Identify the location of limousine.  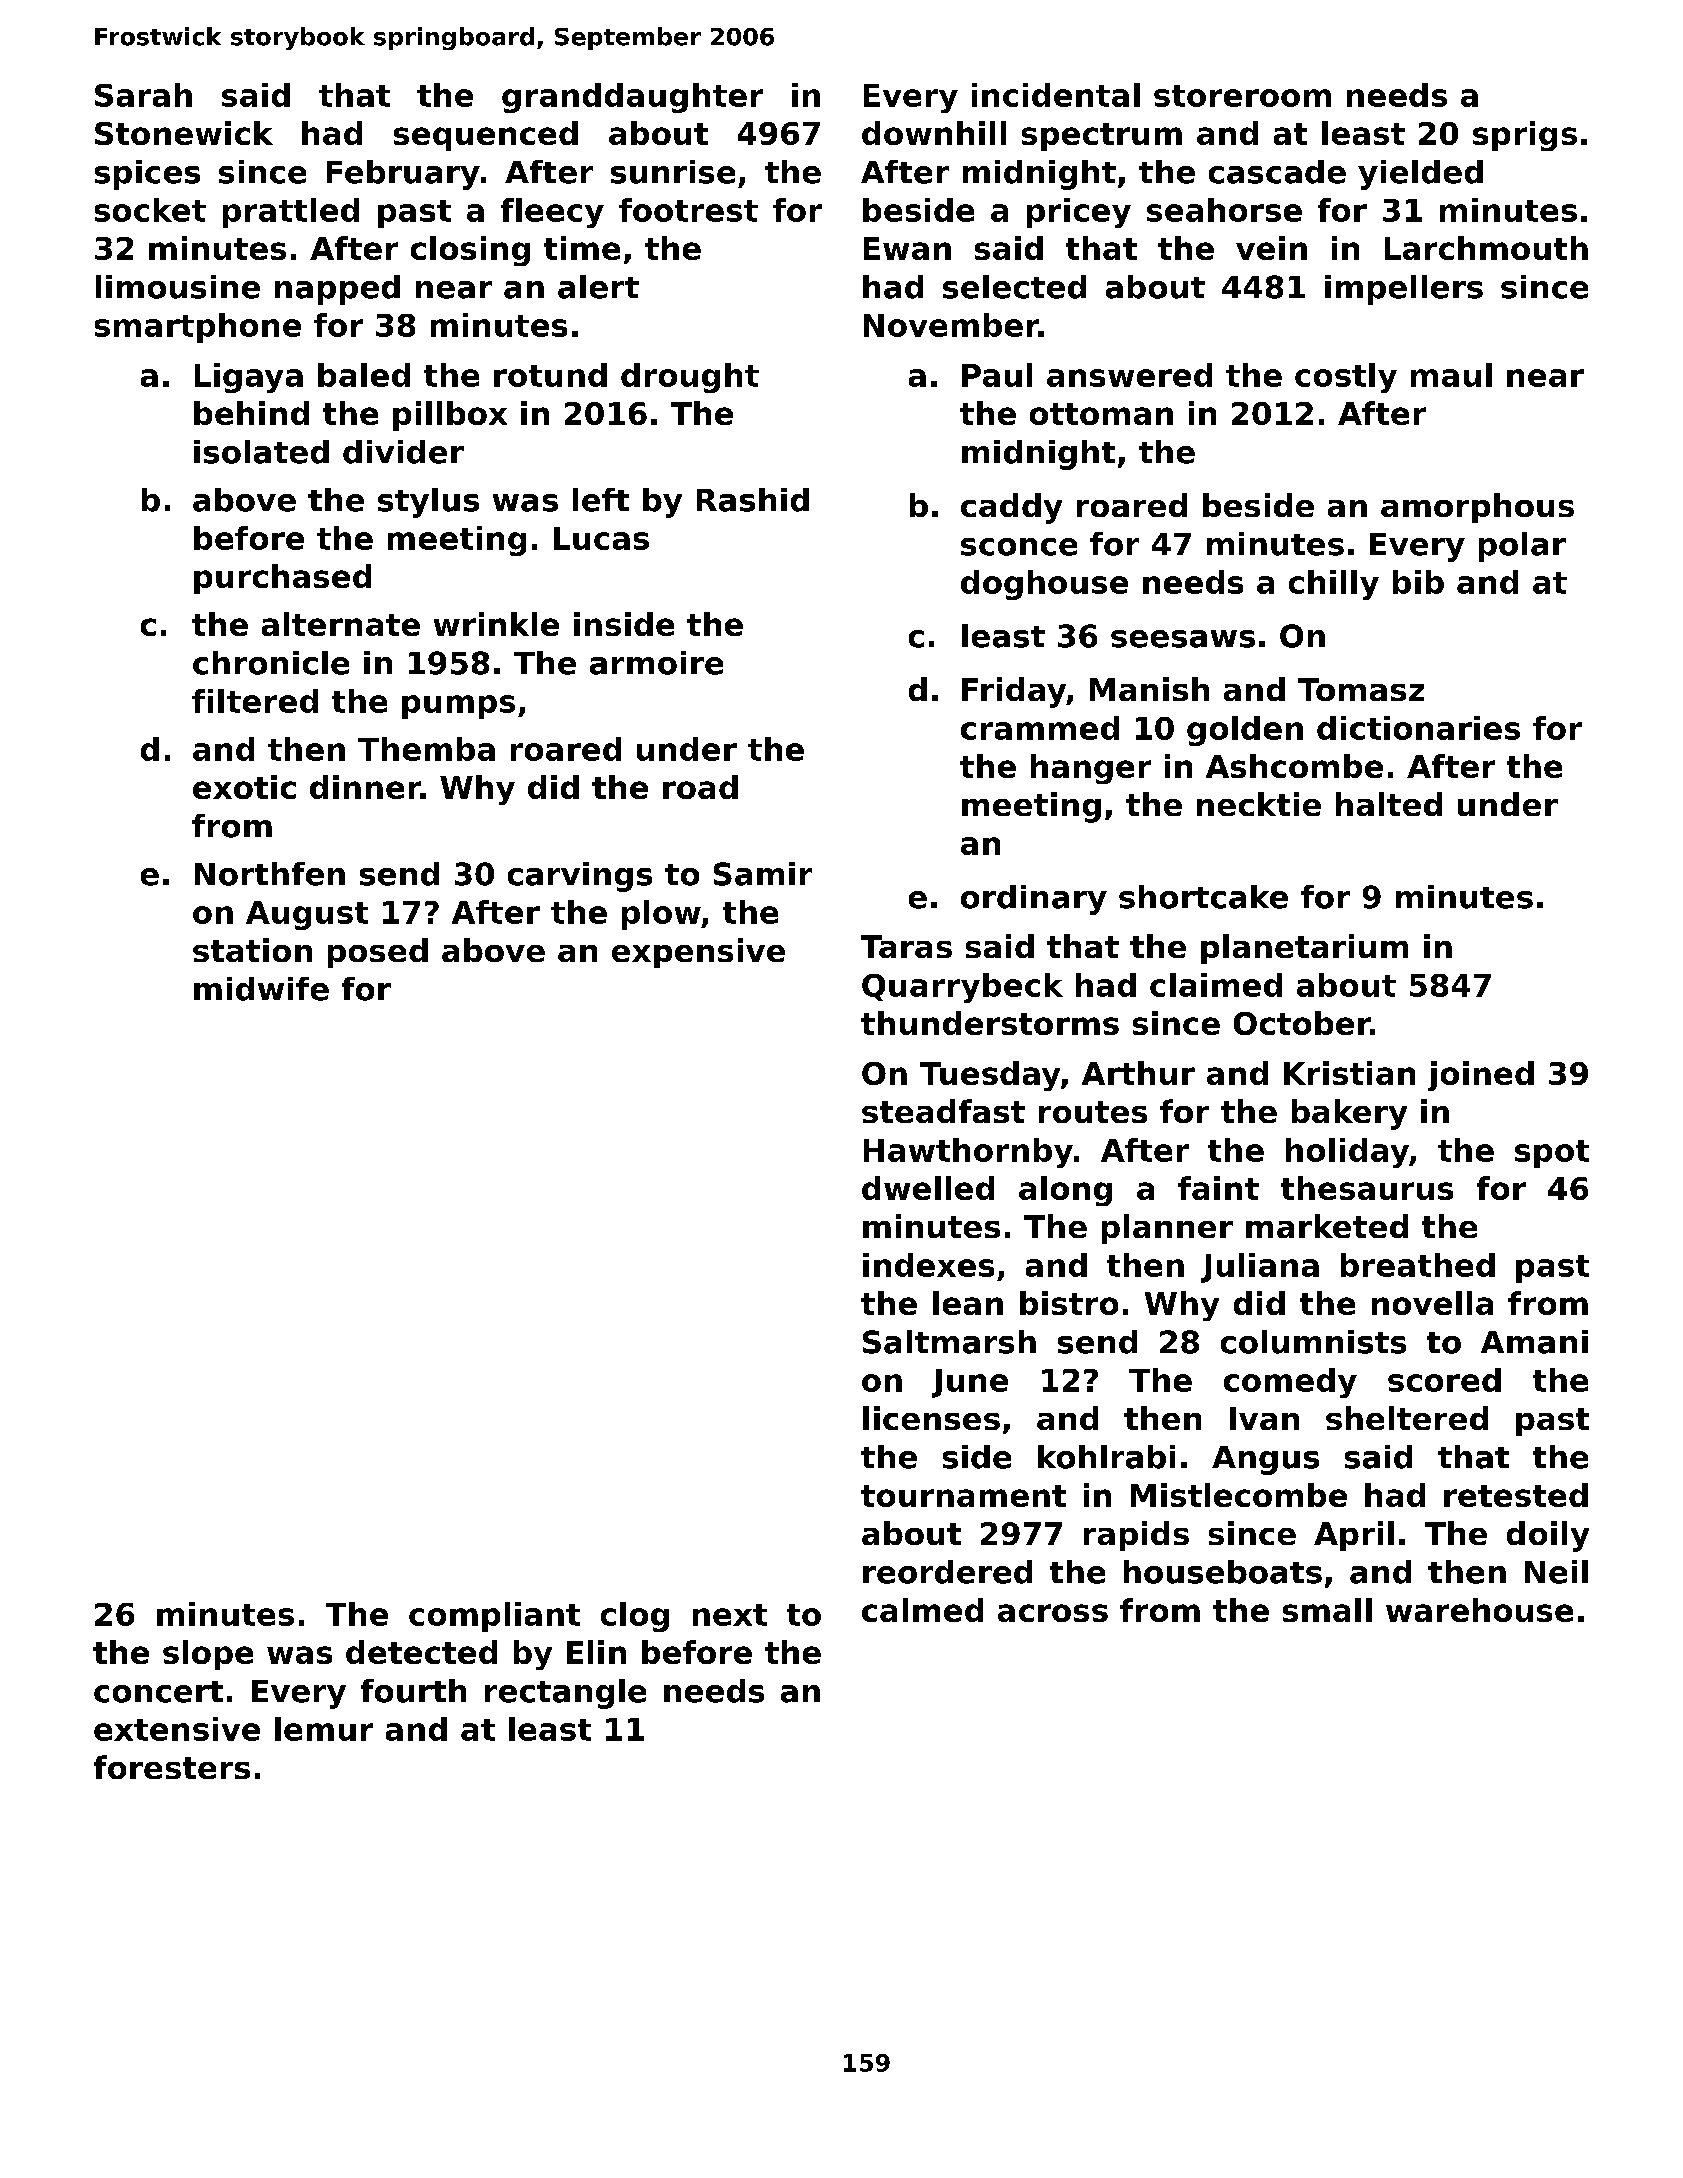
(178, 287).
